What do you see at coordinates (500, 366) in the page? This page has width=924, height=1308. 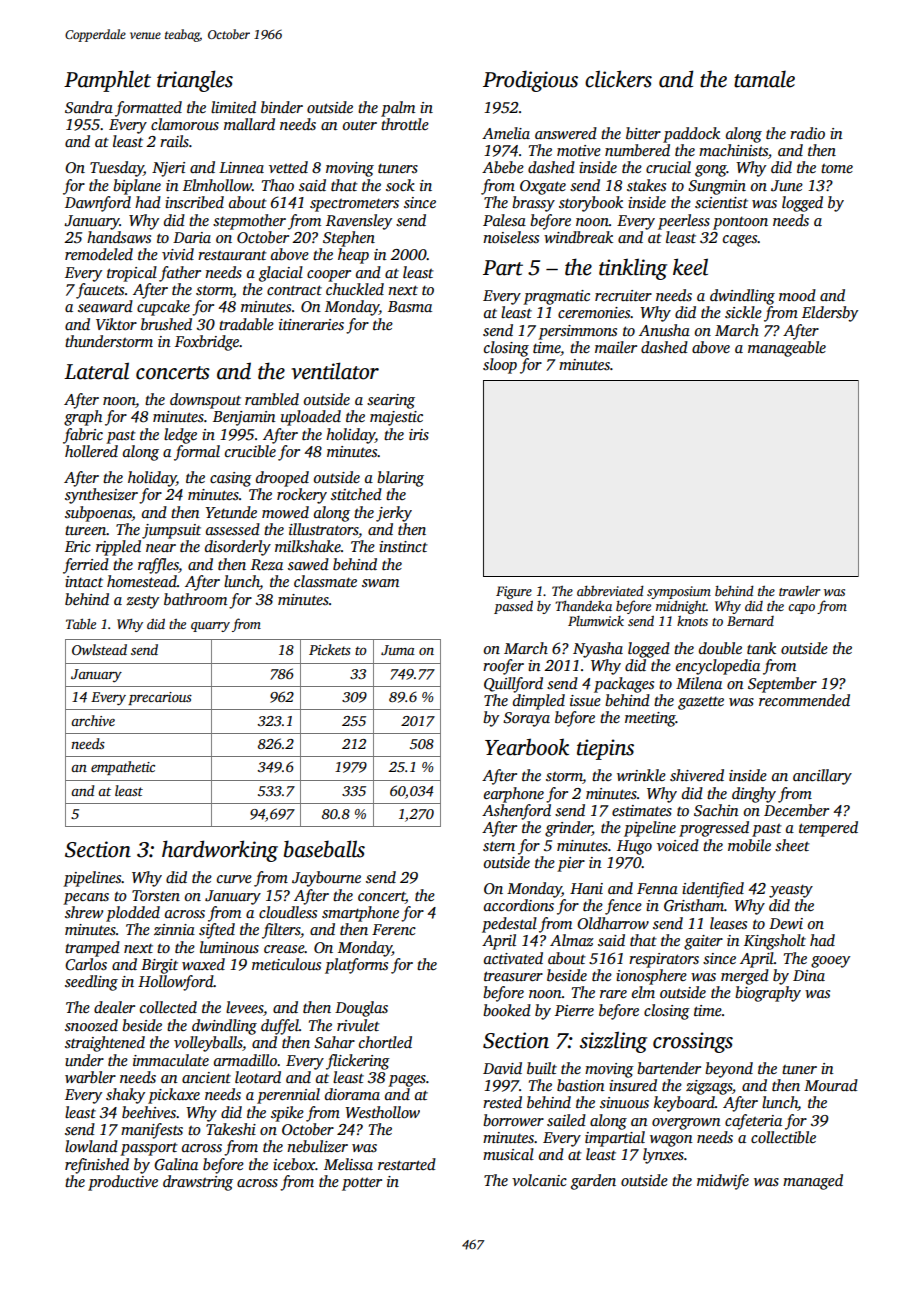 I see `sloop` at bounding box center [500, 366].
